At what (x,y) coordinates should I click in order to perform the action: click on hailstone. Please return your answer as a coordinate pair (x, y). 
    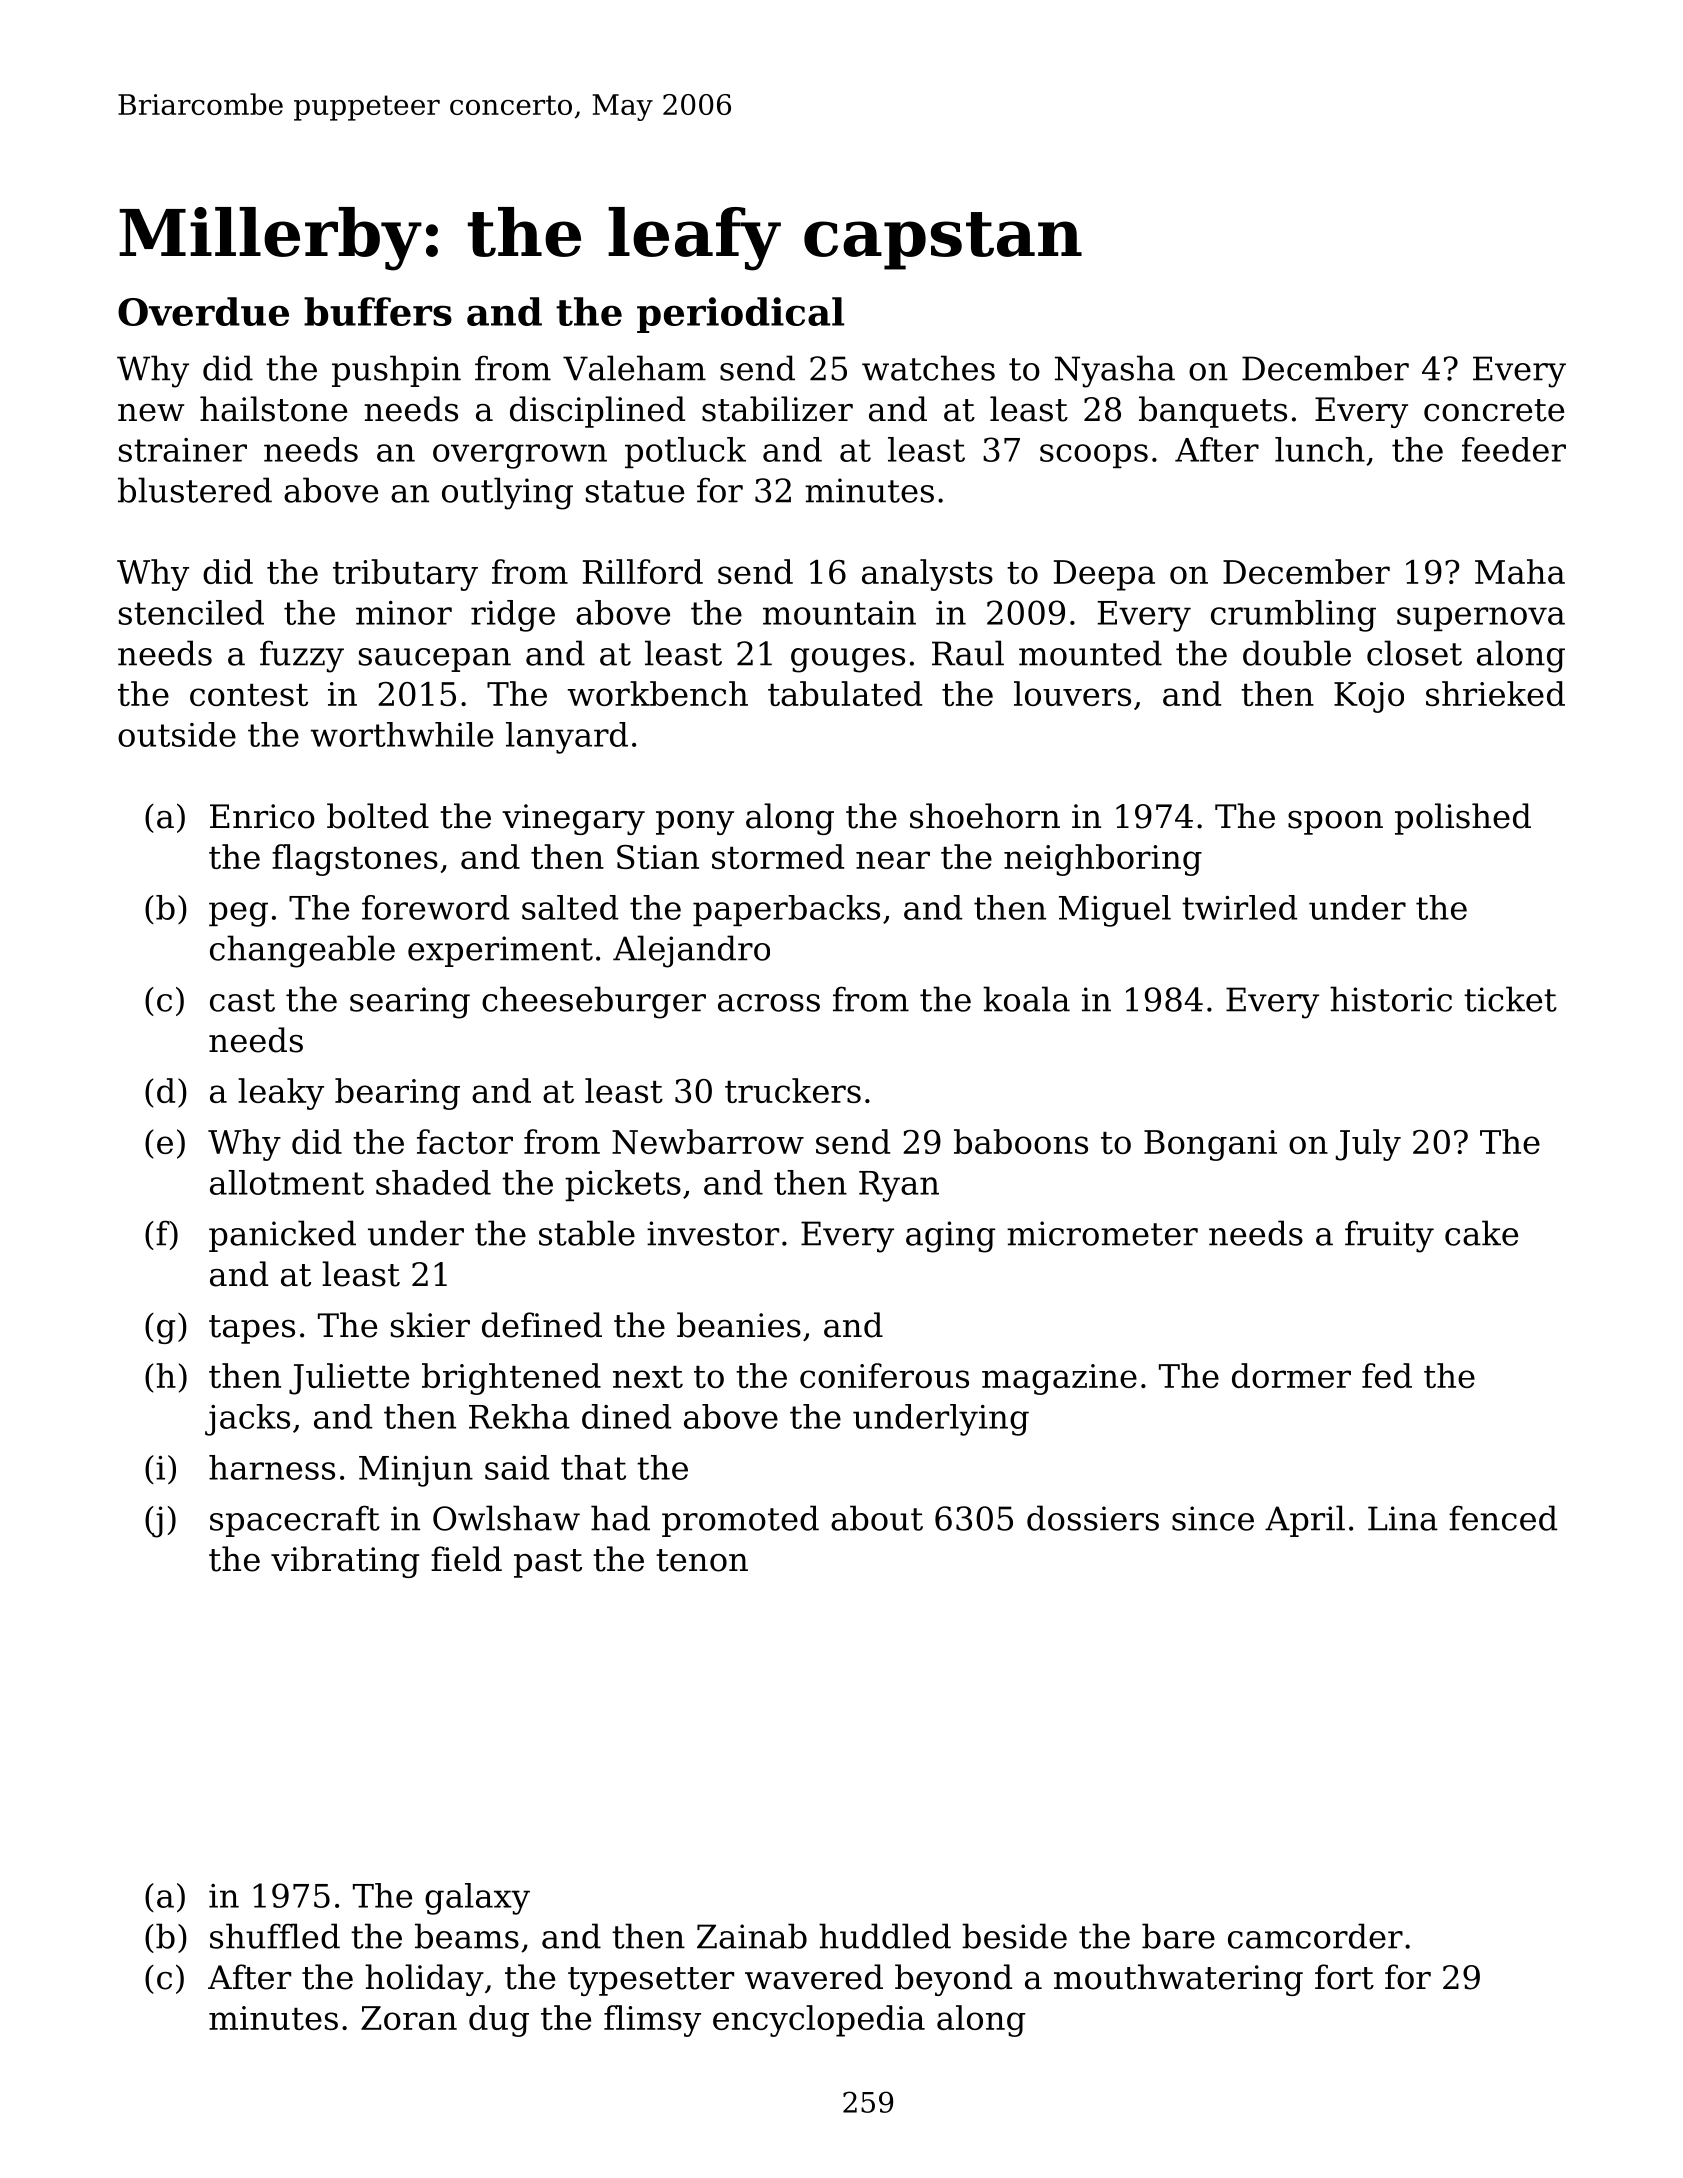
    Looking at the image, I should click on (273, 409).
